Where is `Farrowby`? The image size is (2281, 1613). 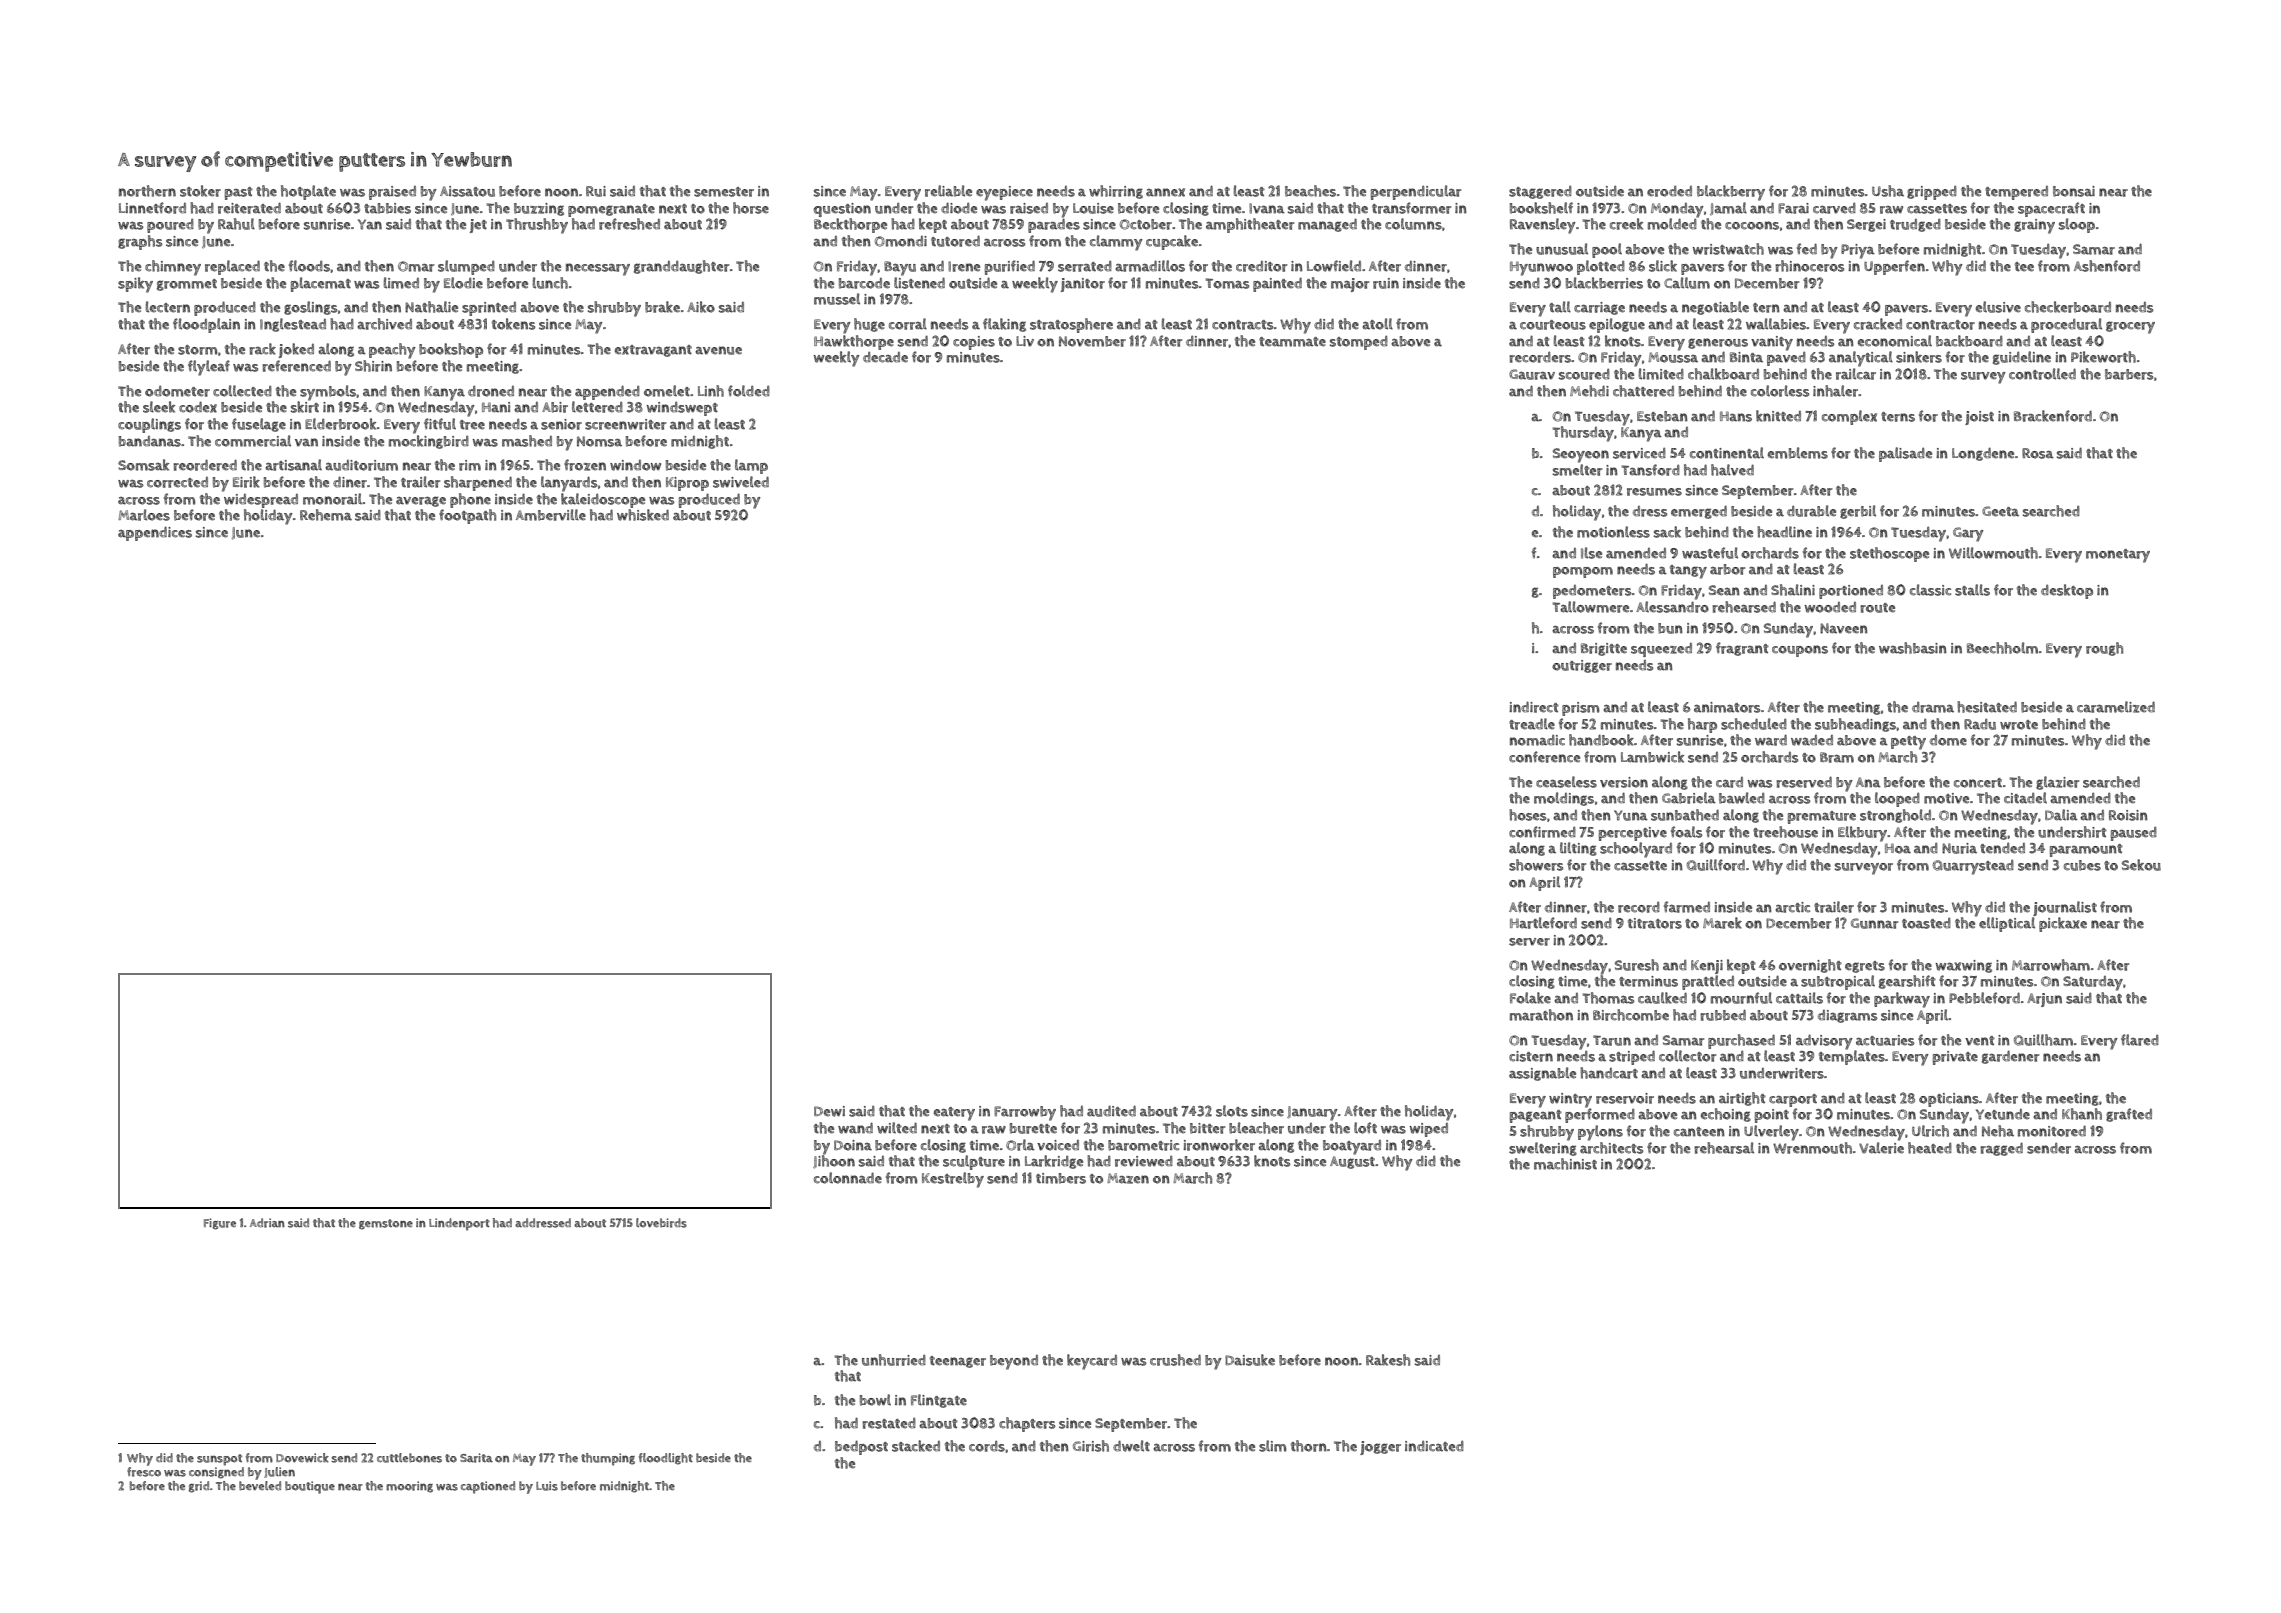
Farrowby is located at coordinates (1025, 1113).
